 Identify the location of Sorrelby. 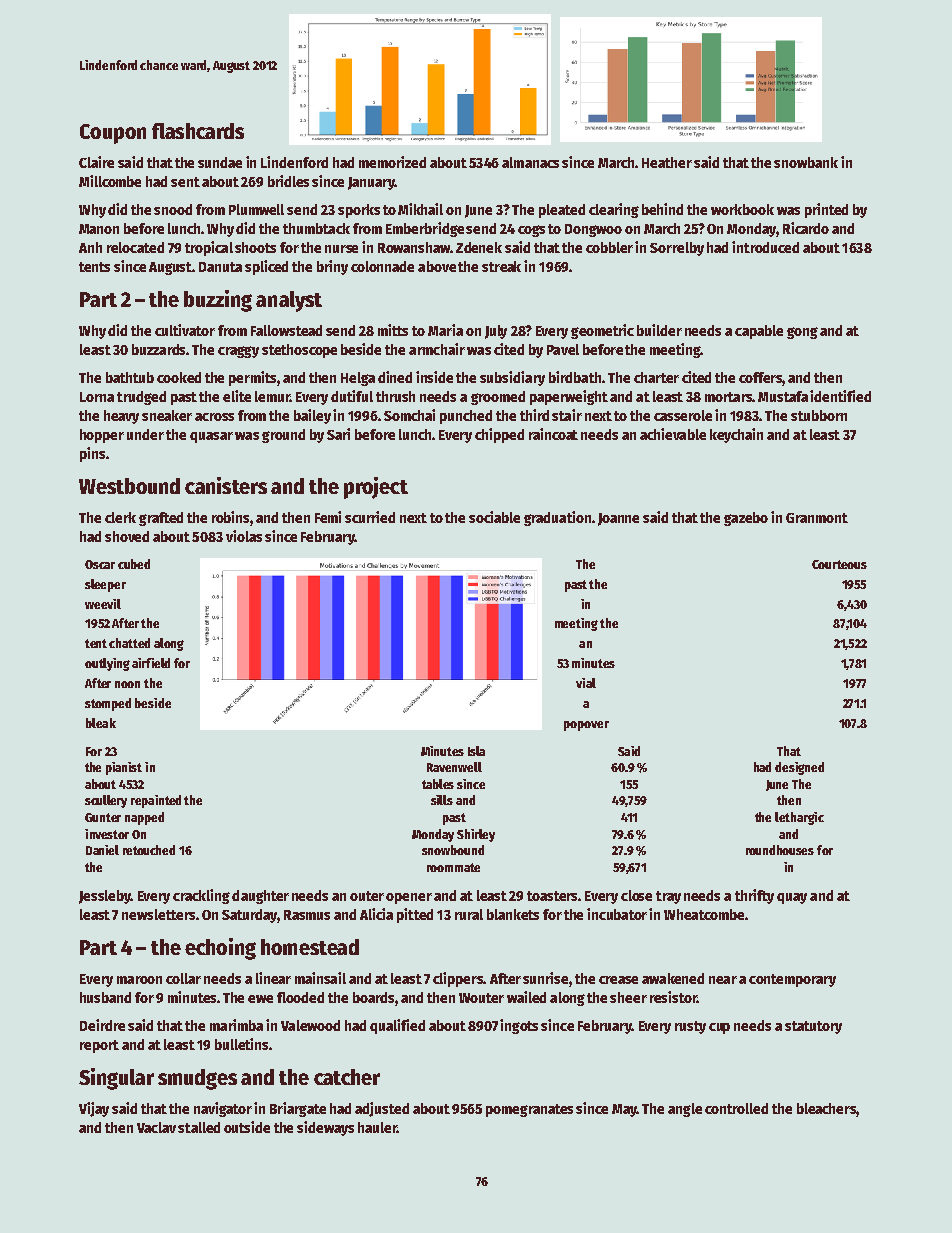
(677, 249).
